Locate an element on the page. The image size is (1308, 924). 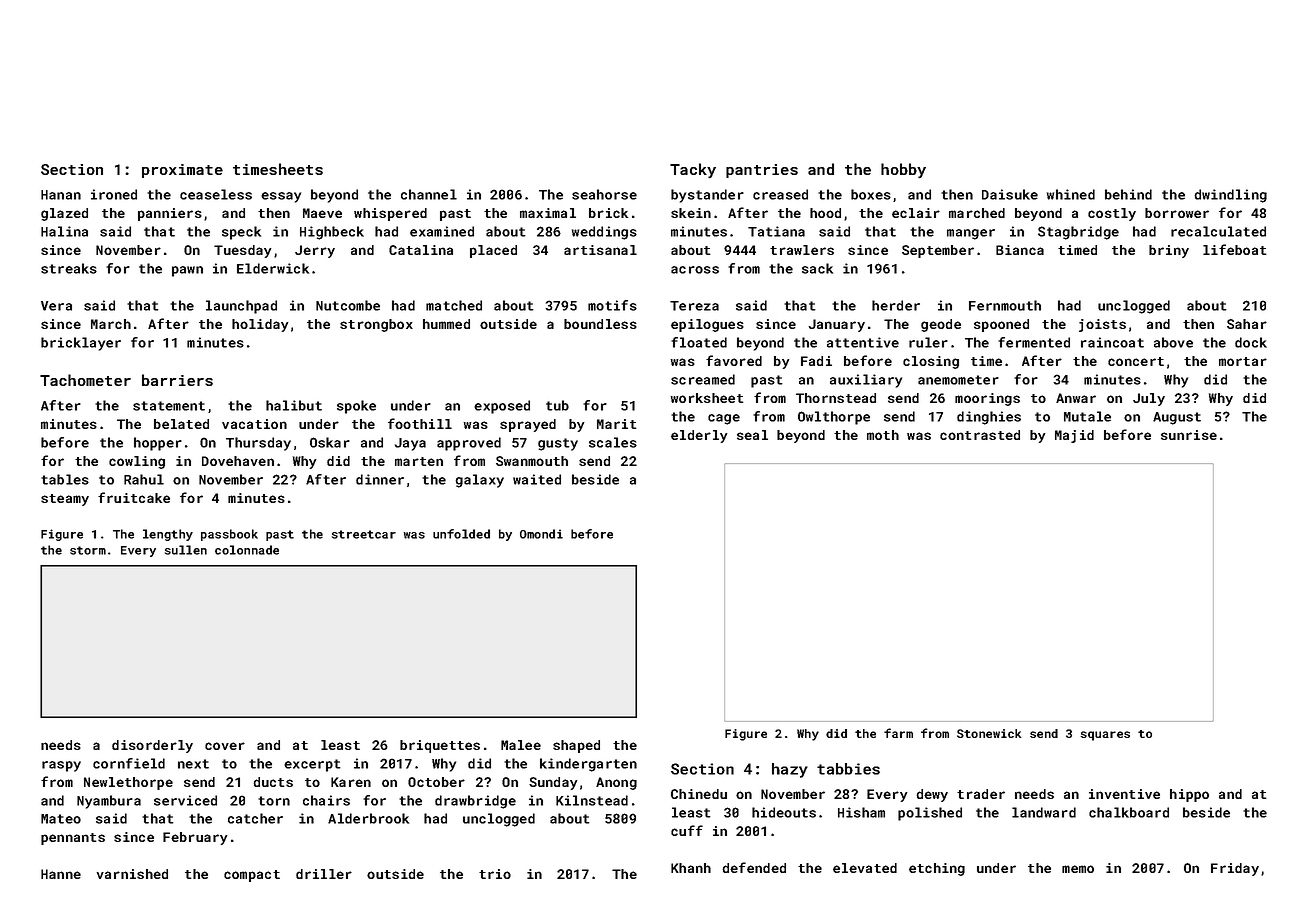
sunrise is located at coordinates (1189, 435).
